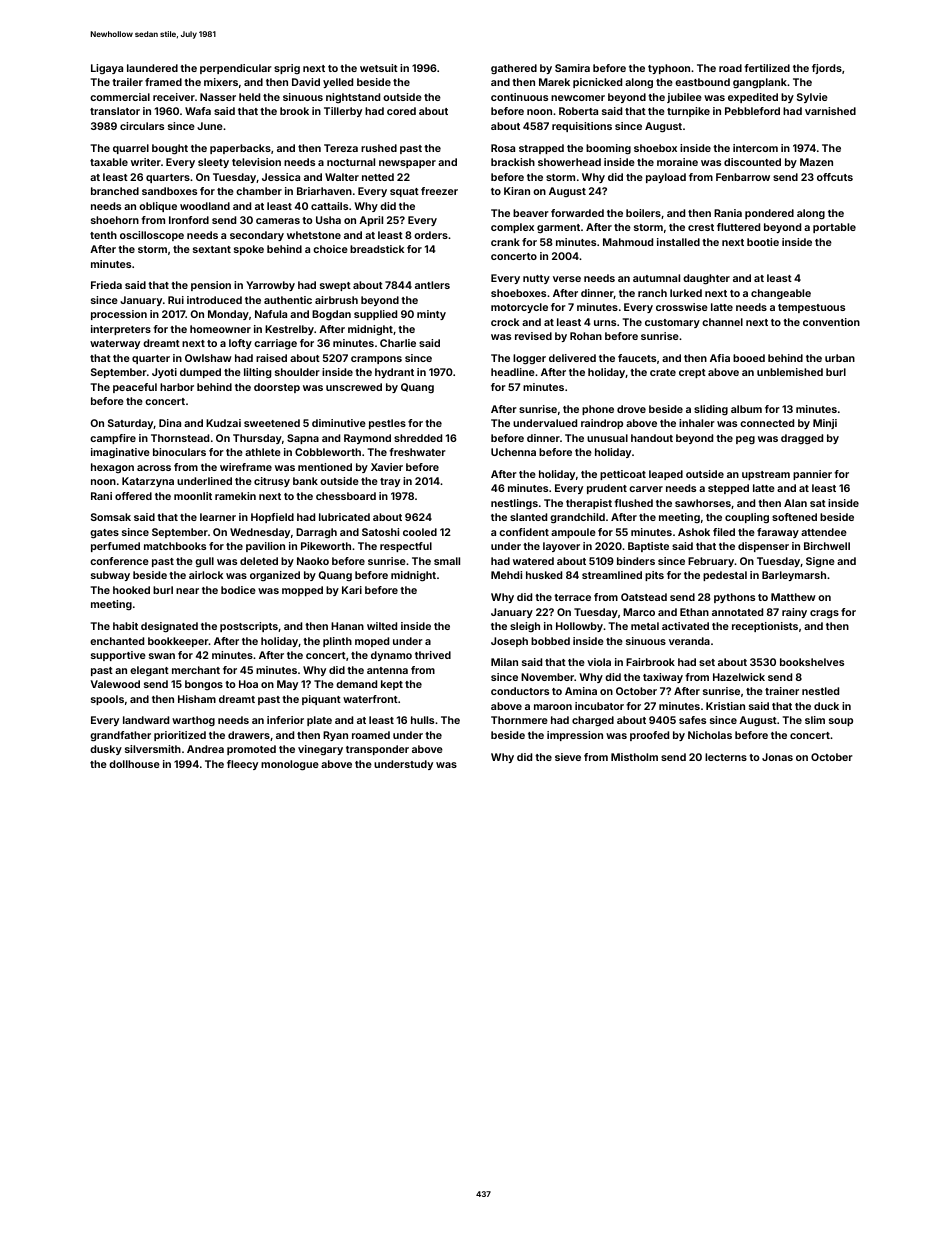  I want to click on gathered, so click(514, 69).
